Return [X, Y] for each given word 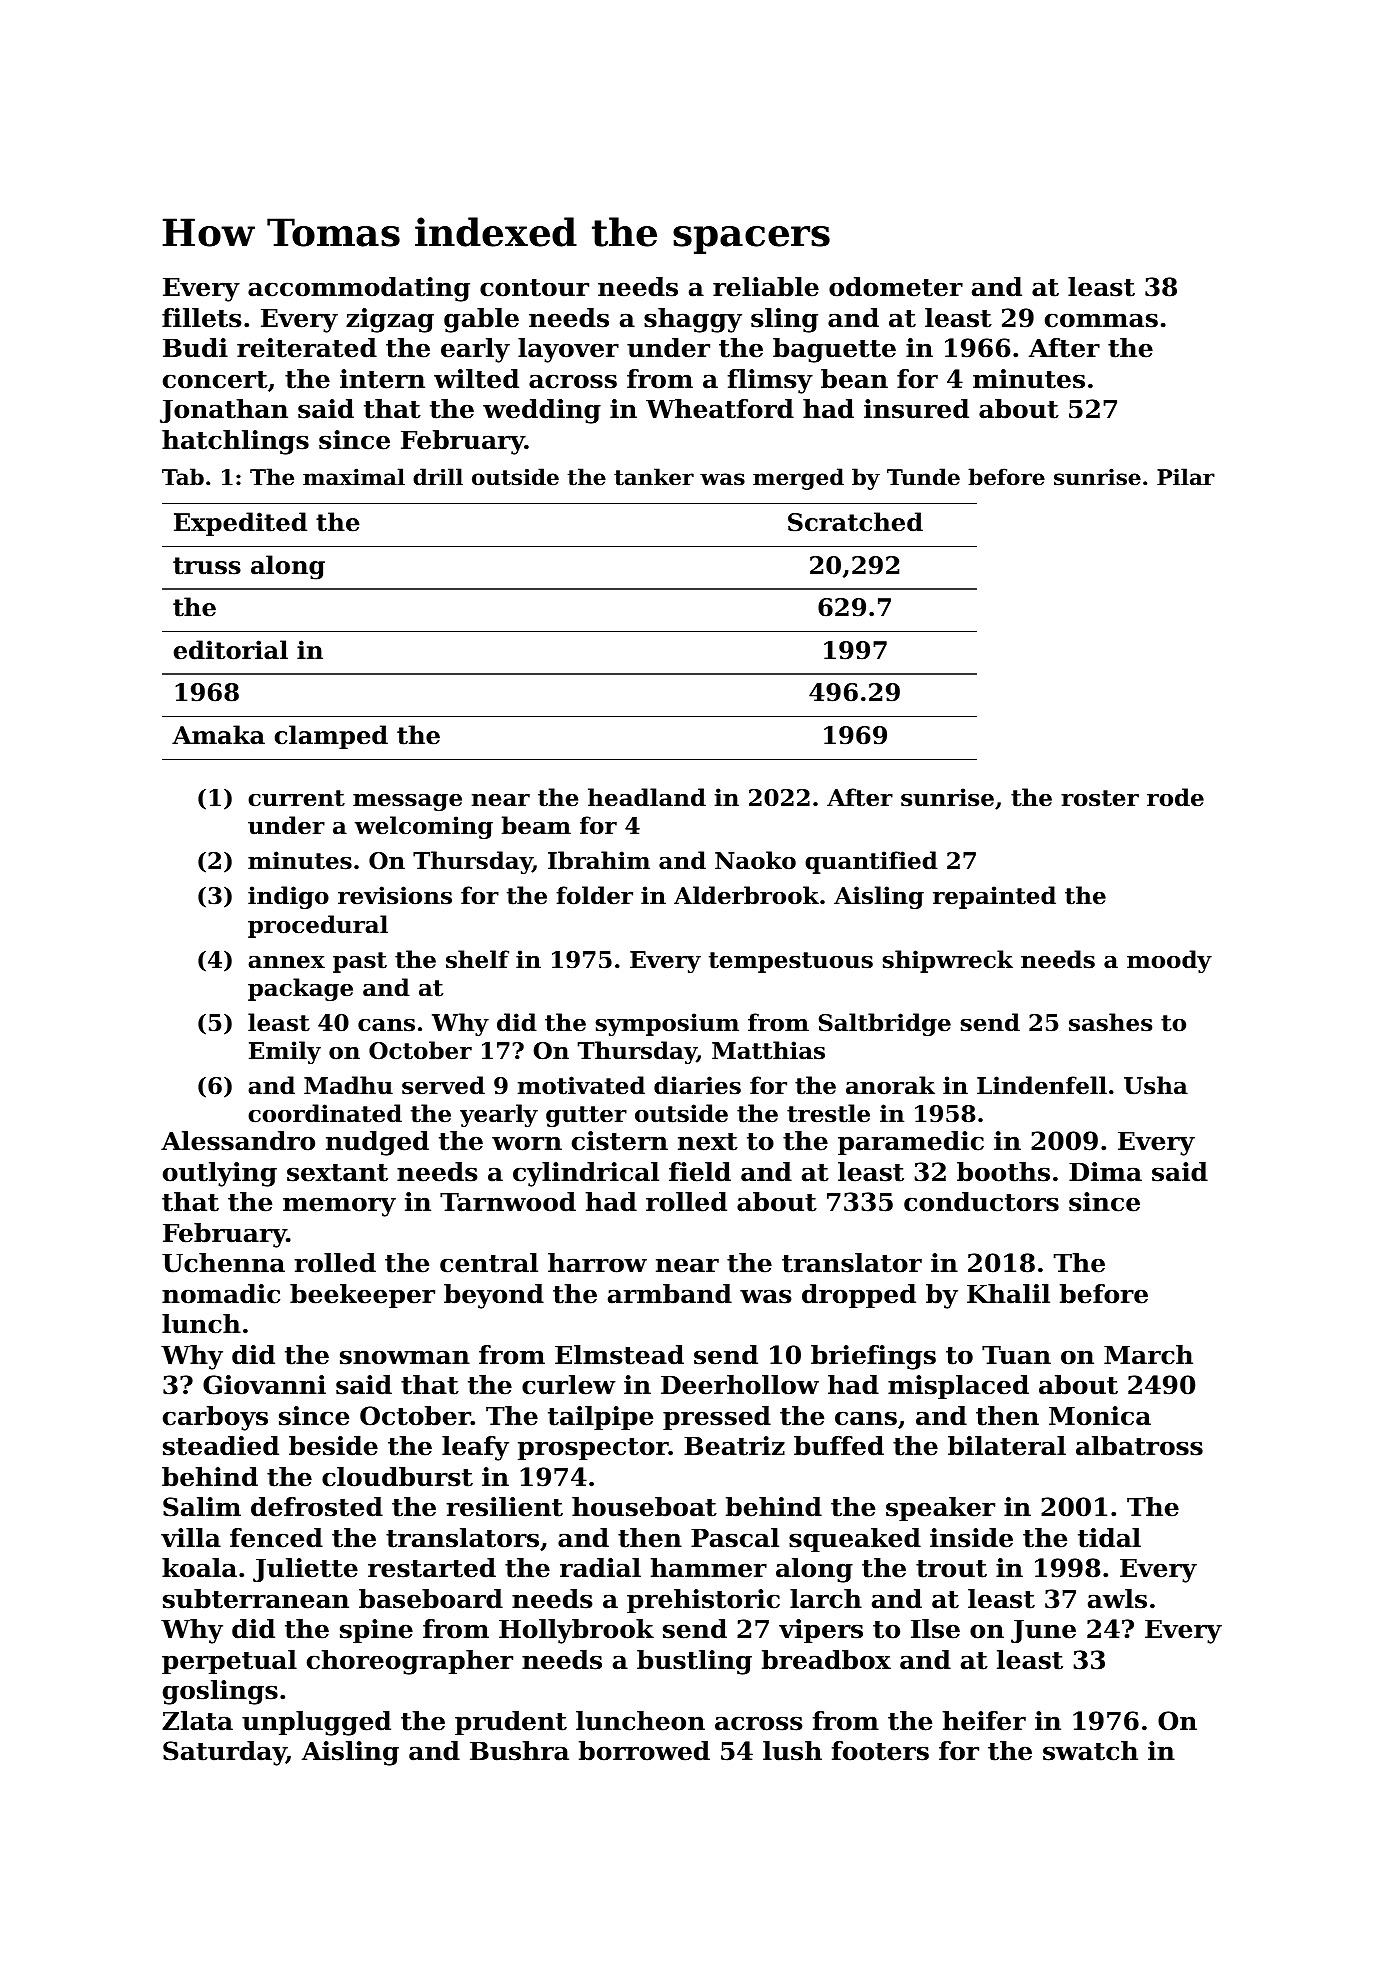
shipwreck [948, 961]
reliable [766, 287]
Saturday [224, 1753]
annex [286, 962]
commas [1101, 320]
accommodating [359, 289]
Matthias [768, 1050]
